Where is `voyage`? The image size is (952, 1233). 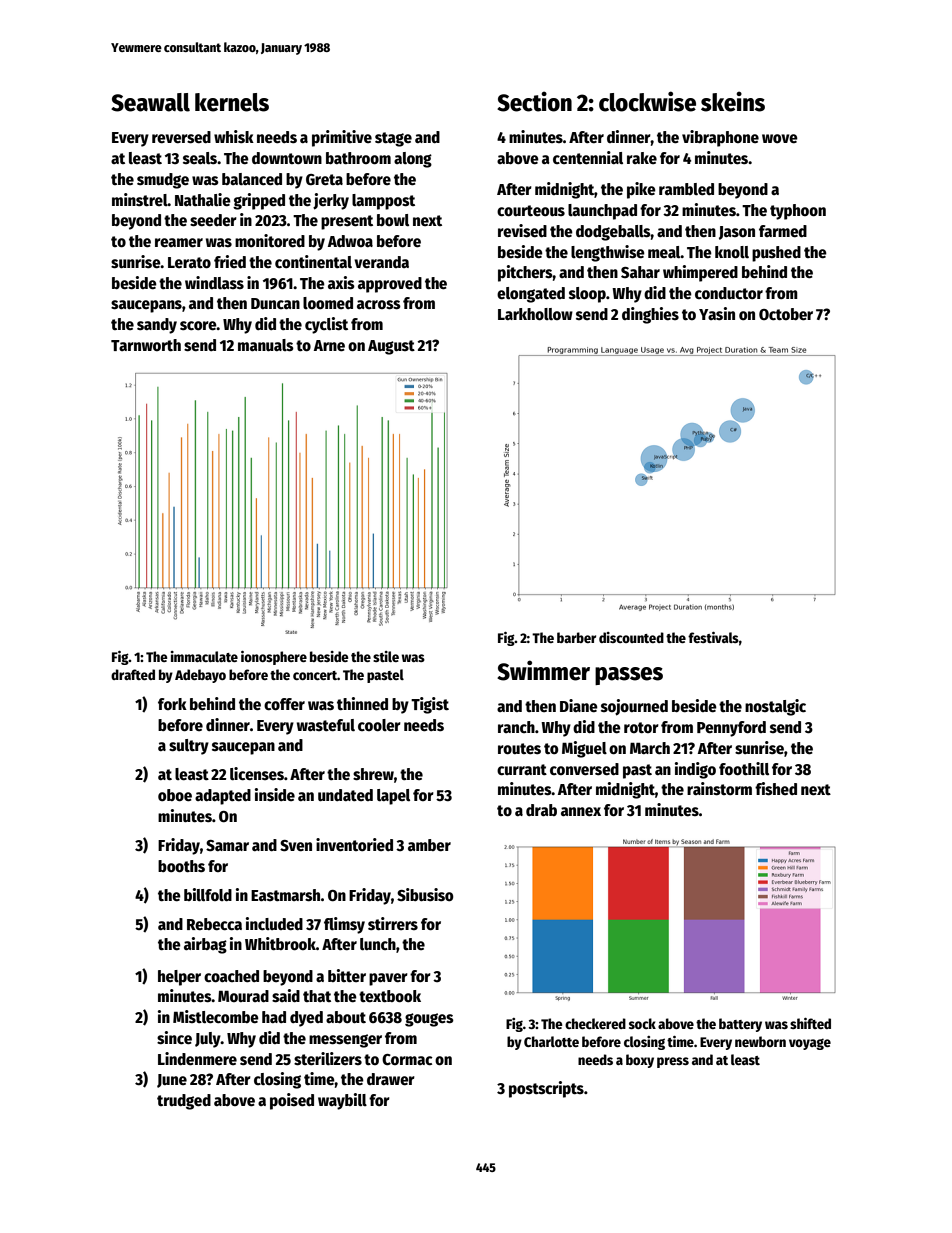
voyage is located at coordinates (810, 1044).
